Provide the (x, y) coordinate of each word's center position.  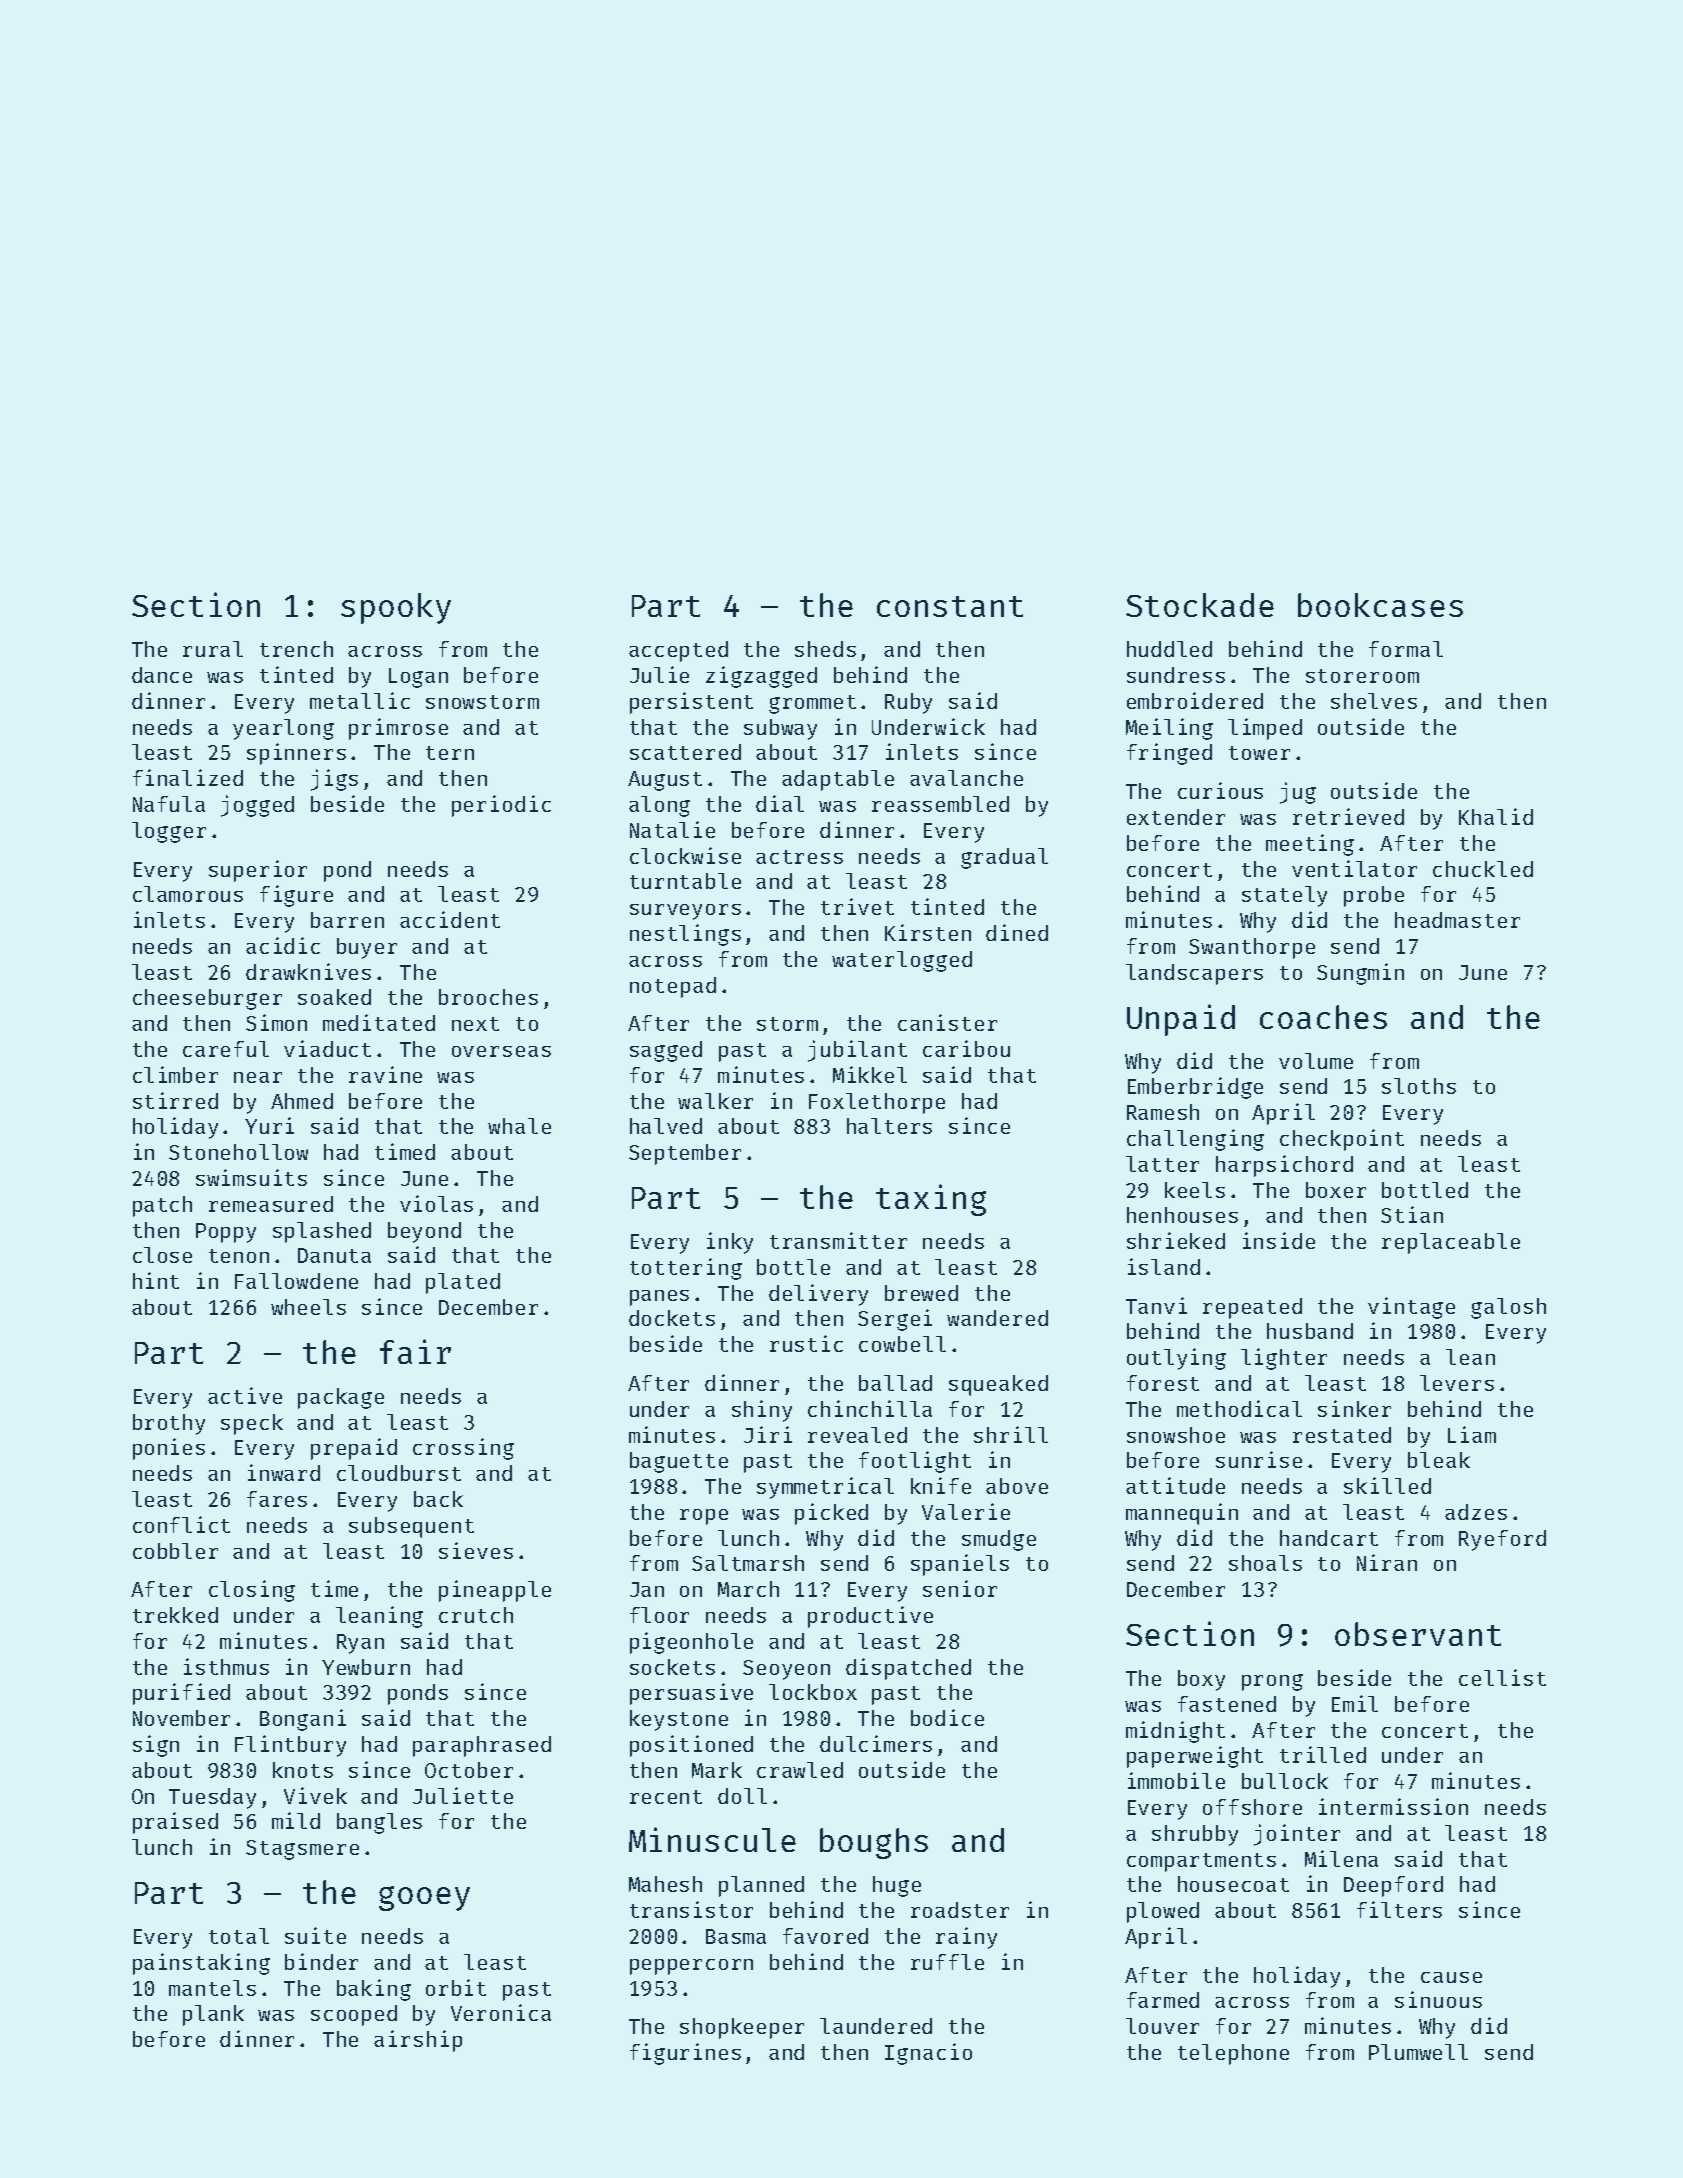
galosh (1508, 1308)
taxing (931, 1200)
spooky (396, 608)
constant (950, 606)
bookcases (1380, 605)
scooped (354, 2015)
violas (436, 1203)
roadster (960, 1910)
